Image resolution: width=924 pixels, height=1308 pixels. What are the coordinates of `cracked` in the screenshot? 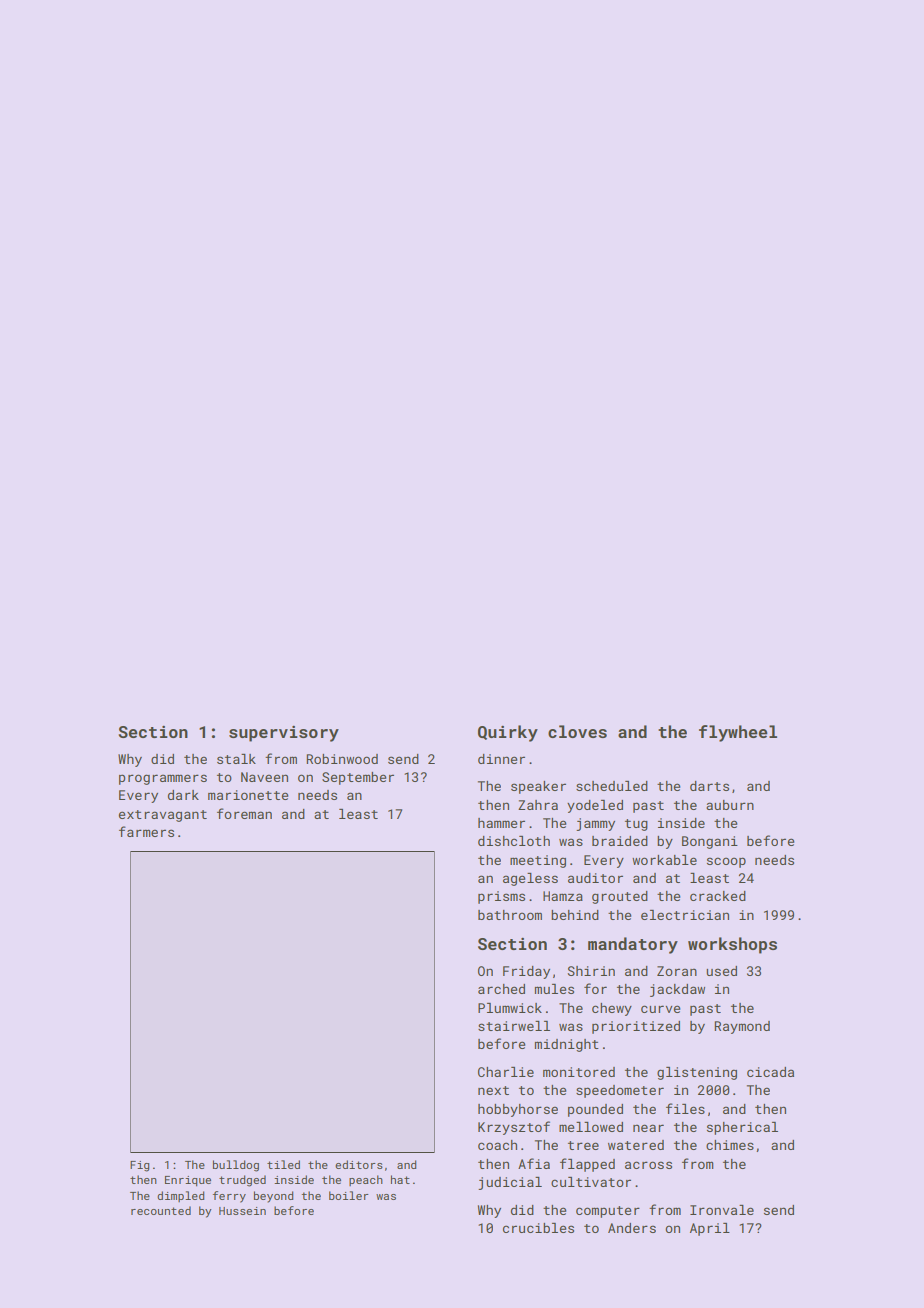 It's located at (718, 896).
